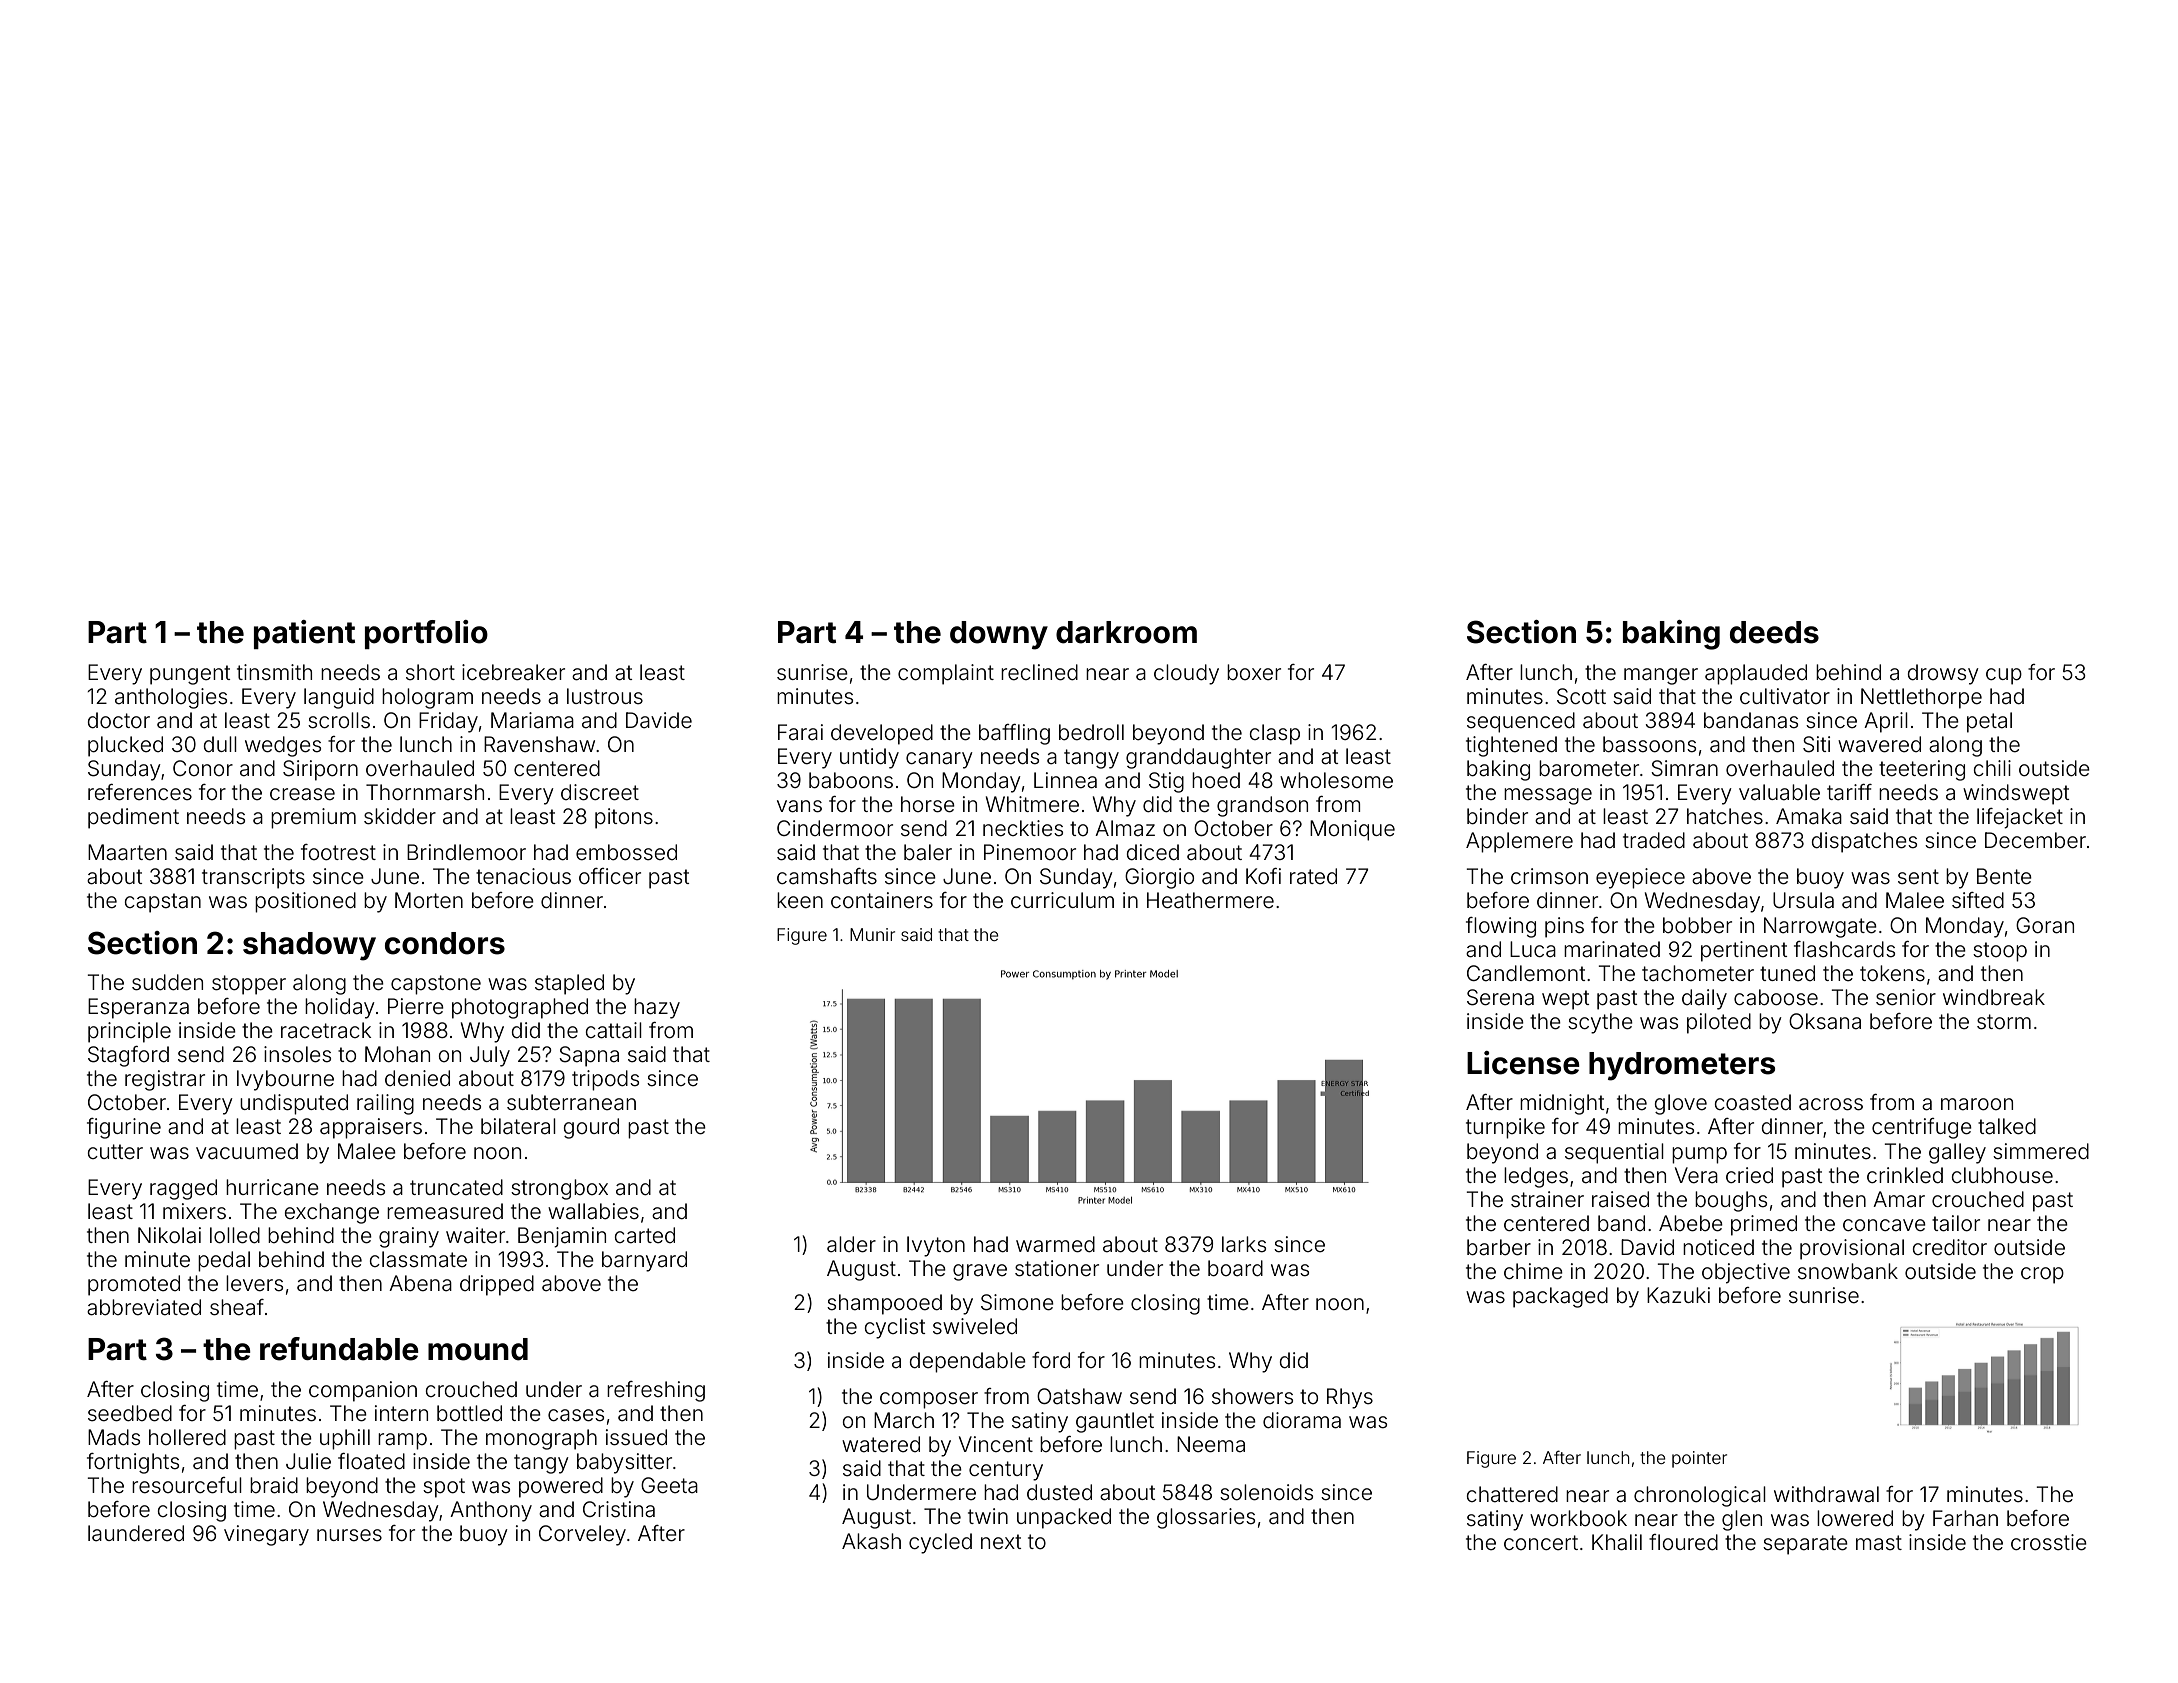 Image resolution: width=2178 pixels, height=1683 pixels. What do you see at coordinates (1803, 900) in the screenshot?
I see `Ursula` at bounding box center [1803, 900].
